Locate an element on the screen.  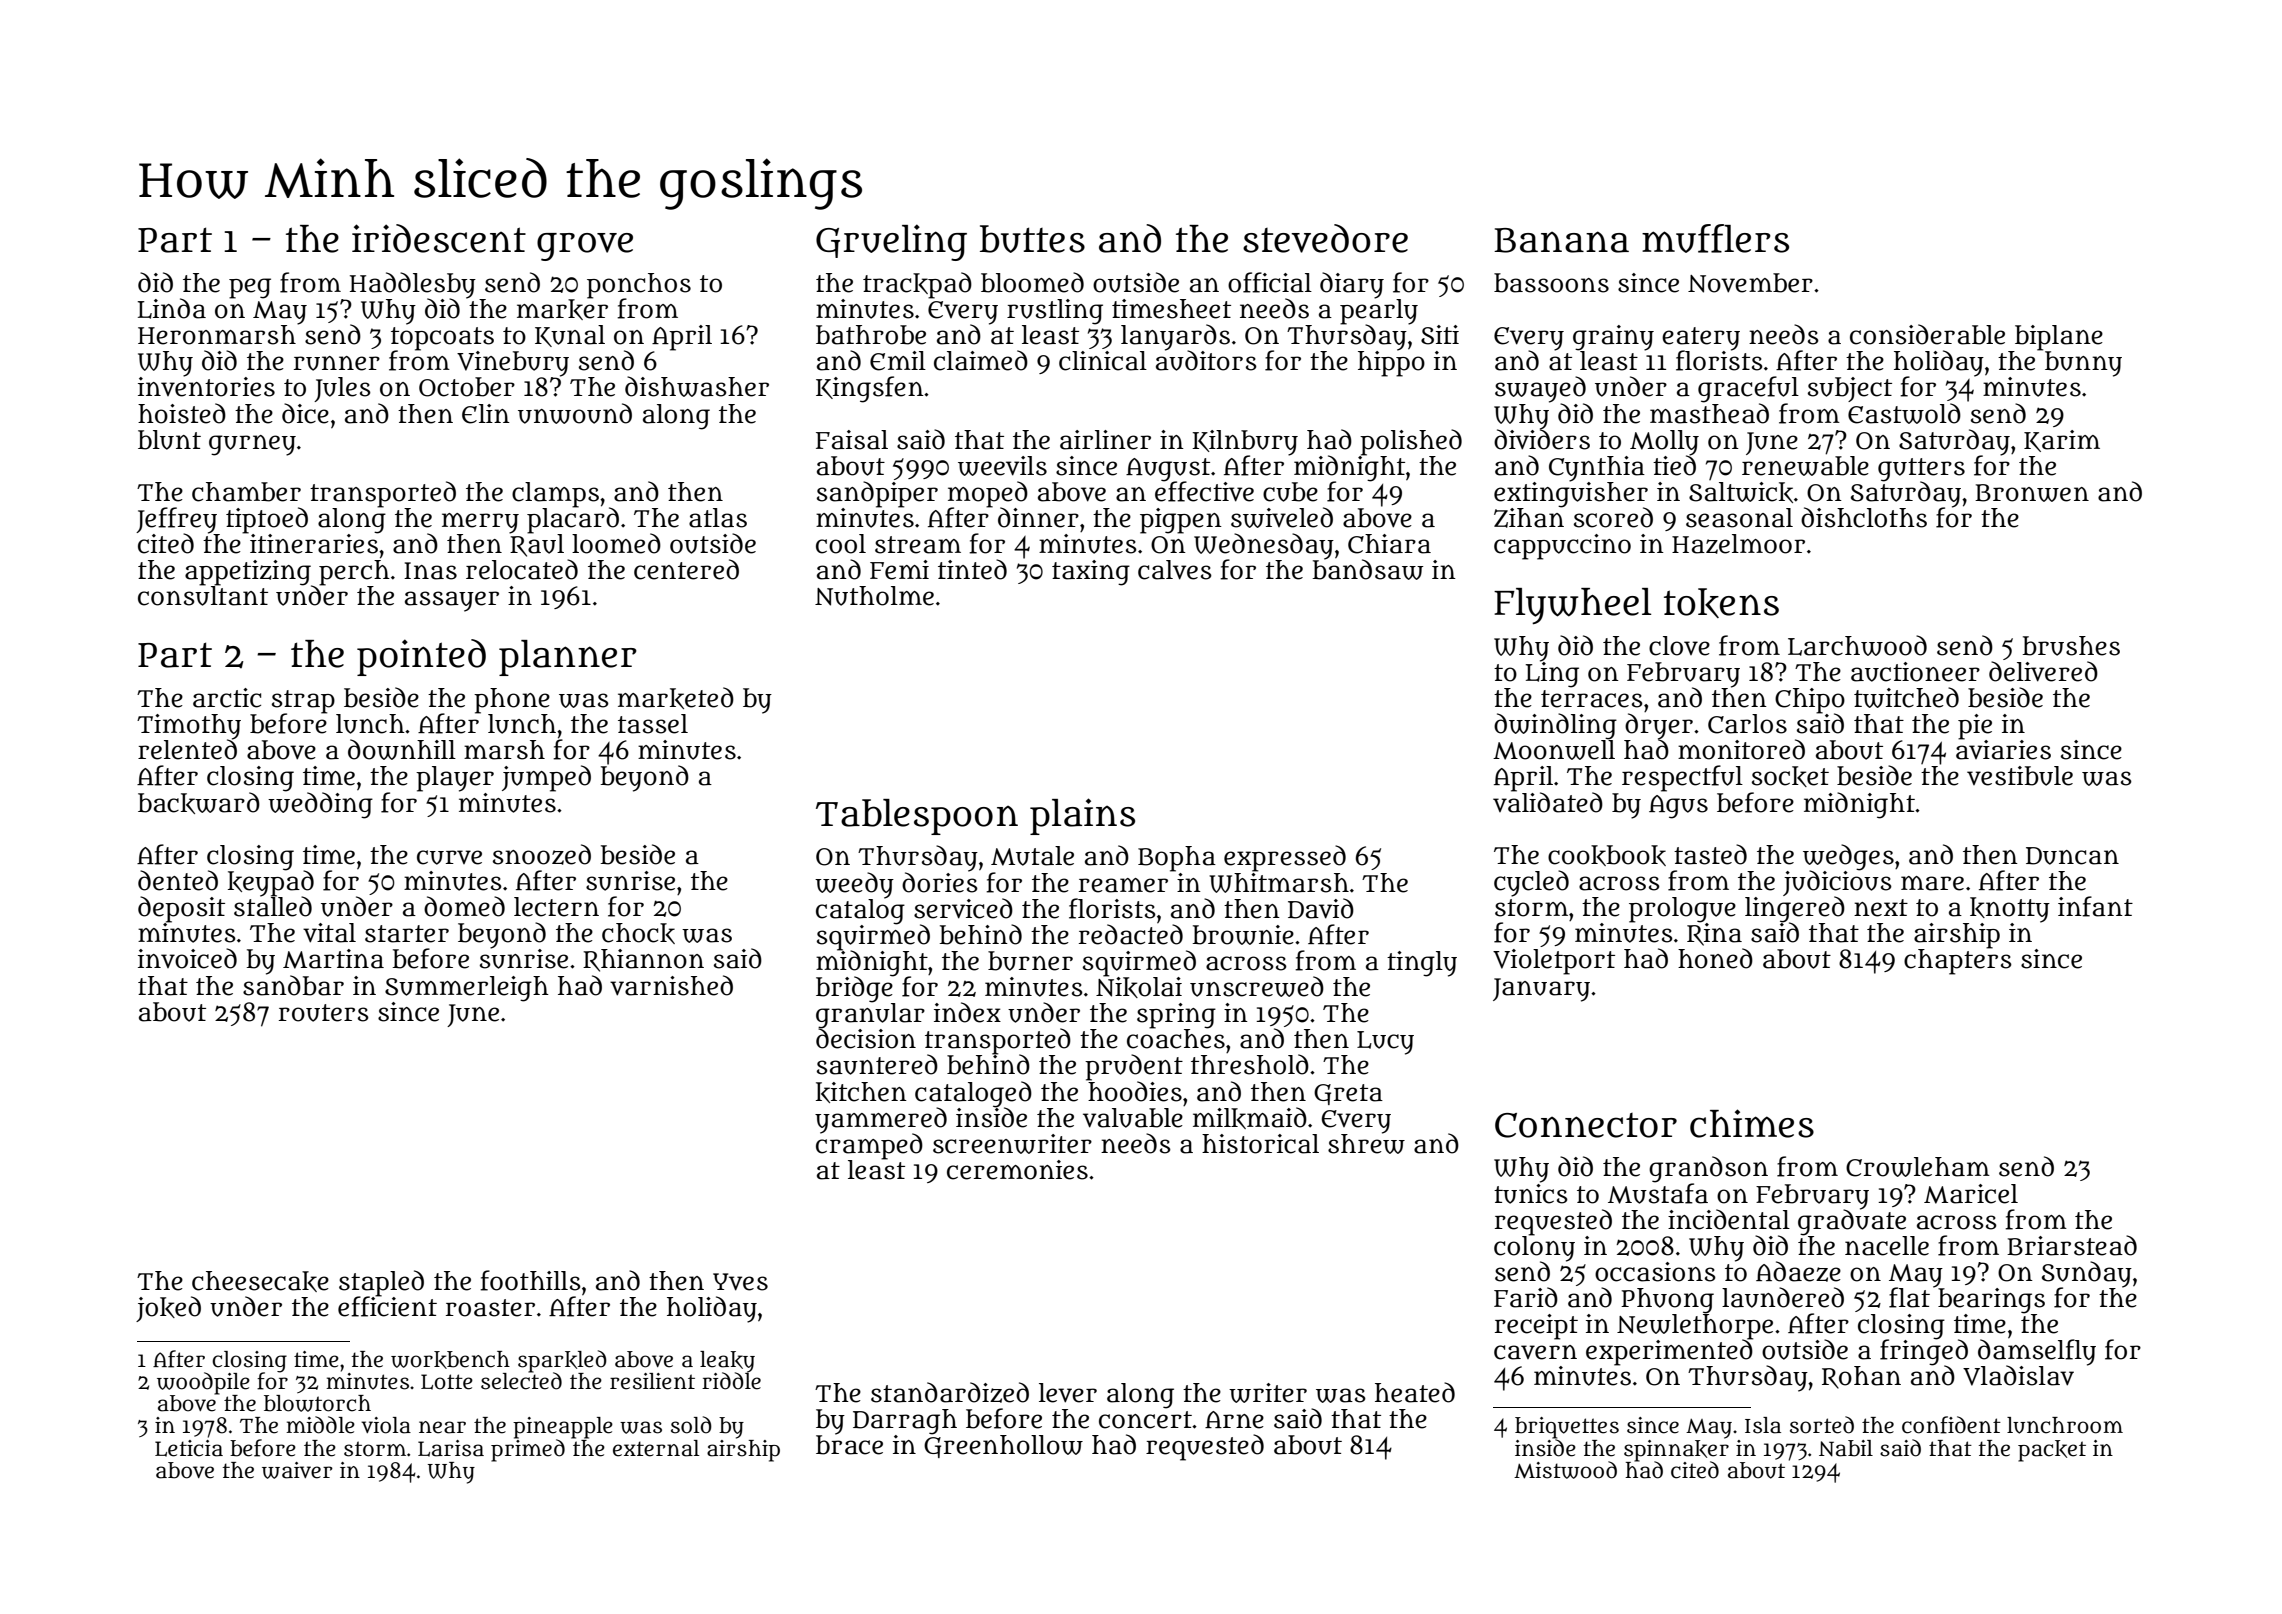
standardized is located at coordinates (950, 1392).
